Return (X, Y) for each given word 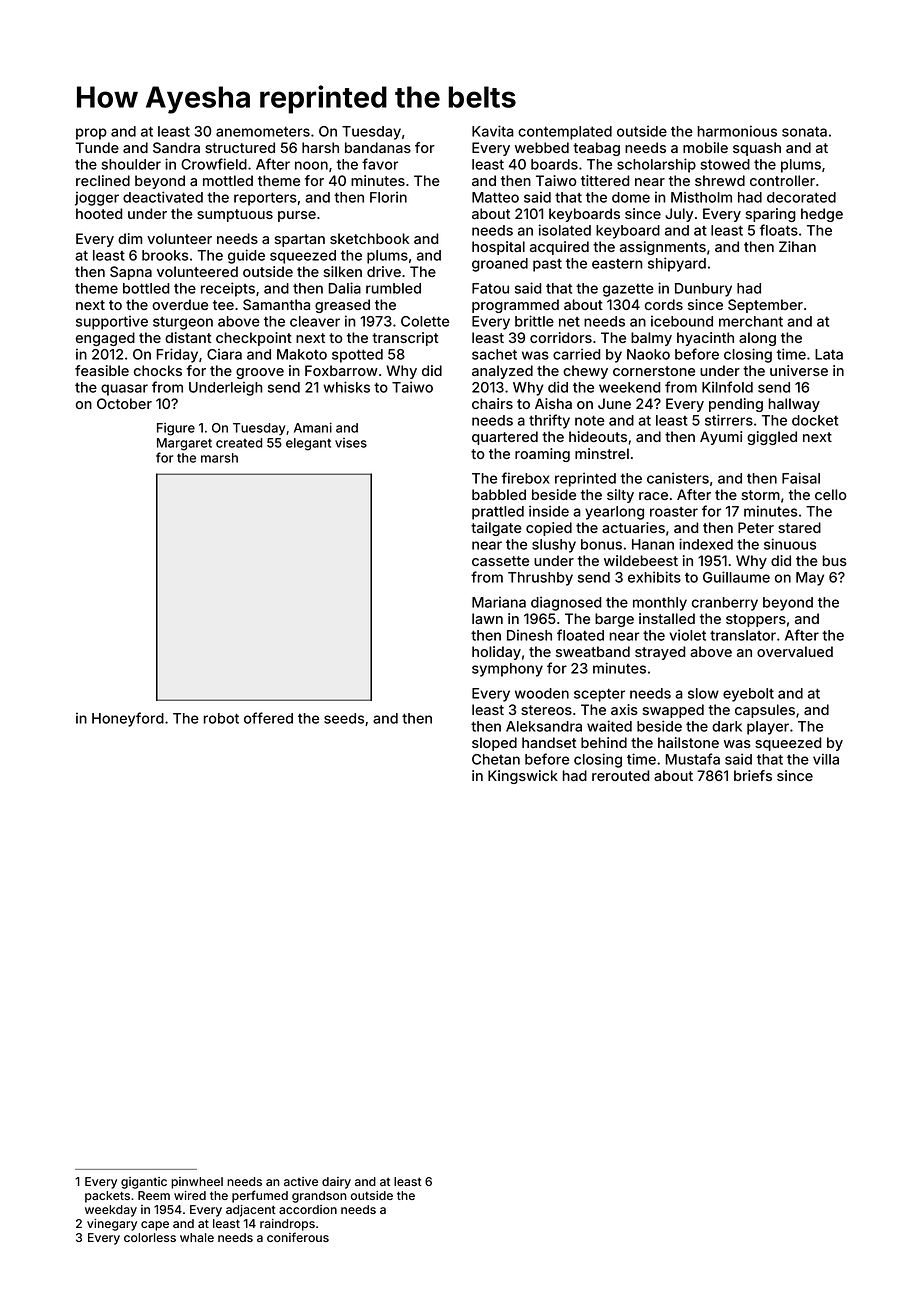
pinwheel (197, 1183)
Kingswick (523, 777)
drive (384, 271)
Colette (425, 321)
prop (91, 134)
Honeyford (128, 719)
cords (664, 304)
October (124, 403)
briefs (753, 775)
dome (631, 197)
